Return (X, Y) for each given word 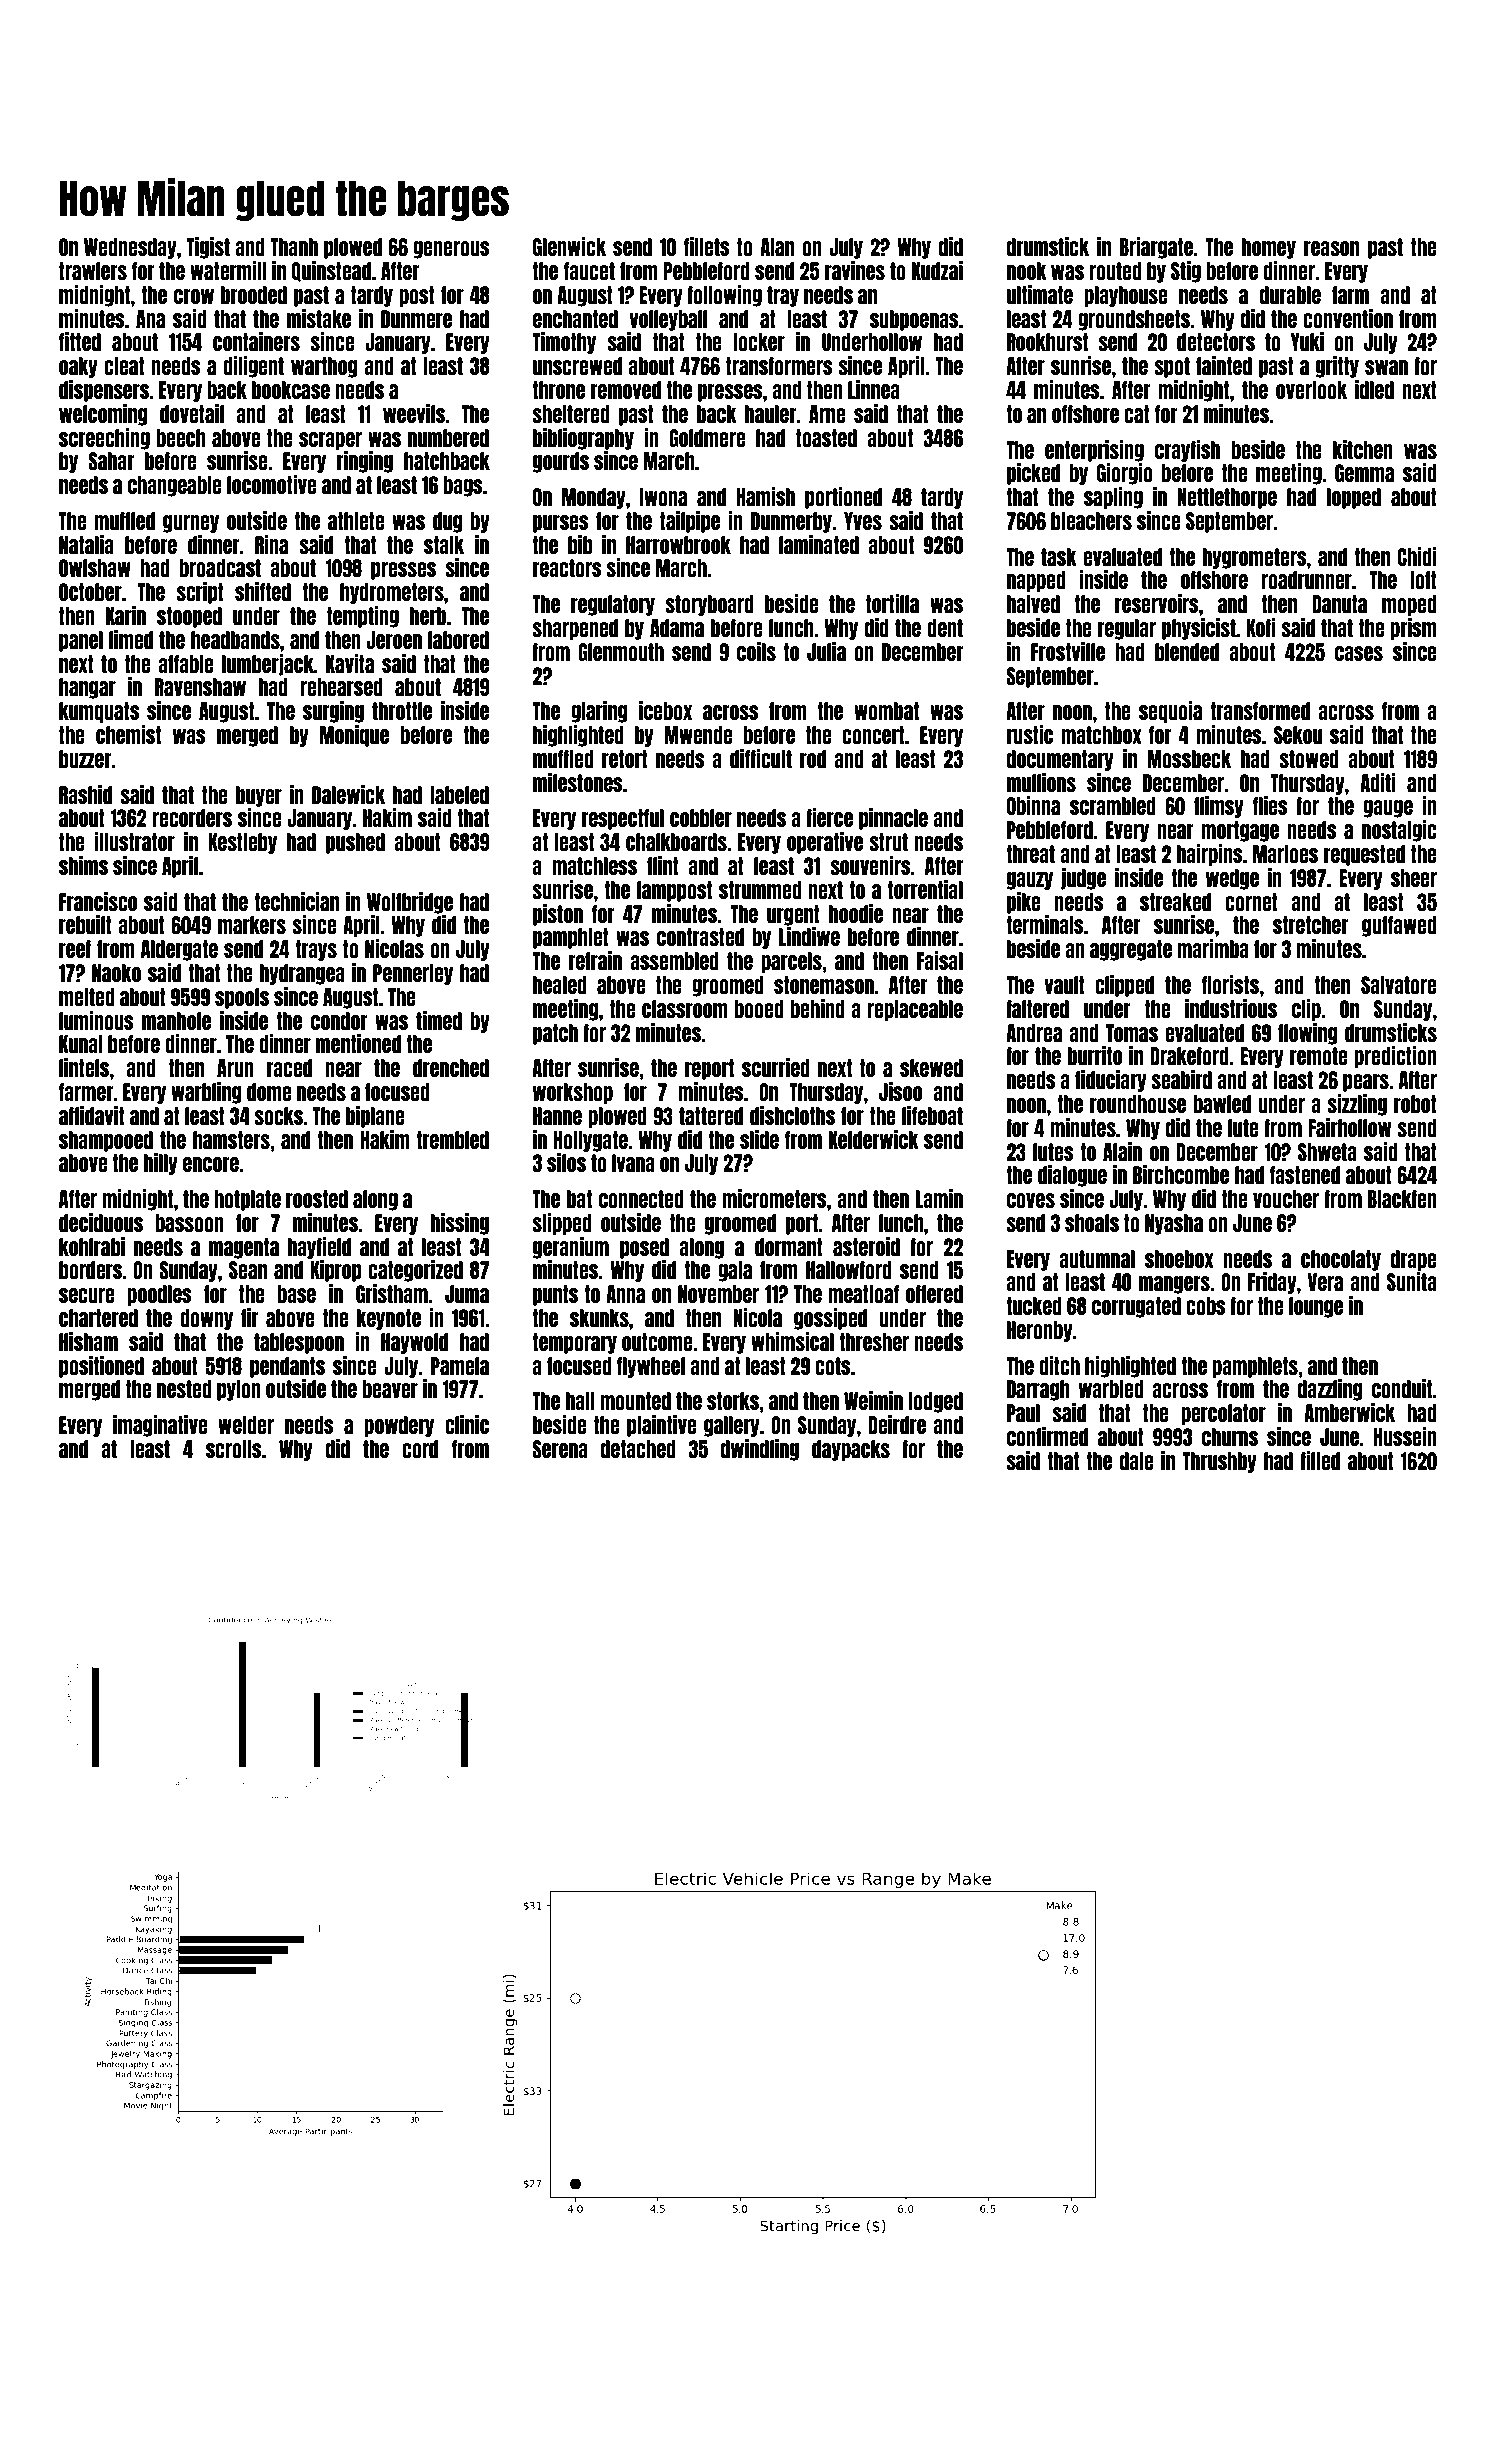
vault (1064, 985)
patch (555, 1034)
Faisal (940, 960)
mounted (635, 1401)
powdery (399, 1426)
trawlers (93, 271)
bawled (1222, 1104)
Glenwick (569, 246)
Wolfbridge (410, 903)
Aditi (1378, 782)
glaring (599, 712)
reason (1331, 248)
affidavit (92, 1115)
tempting (363, 617)
